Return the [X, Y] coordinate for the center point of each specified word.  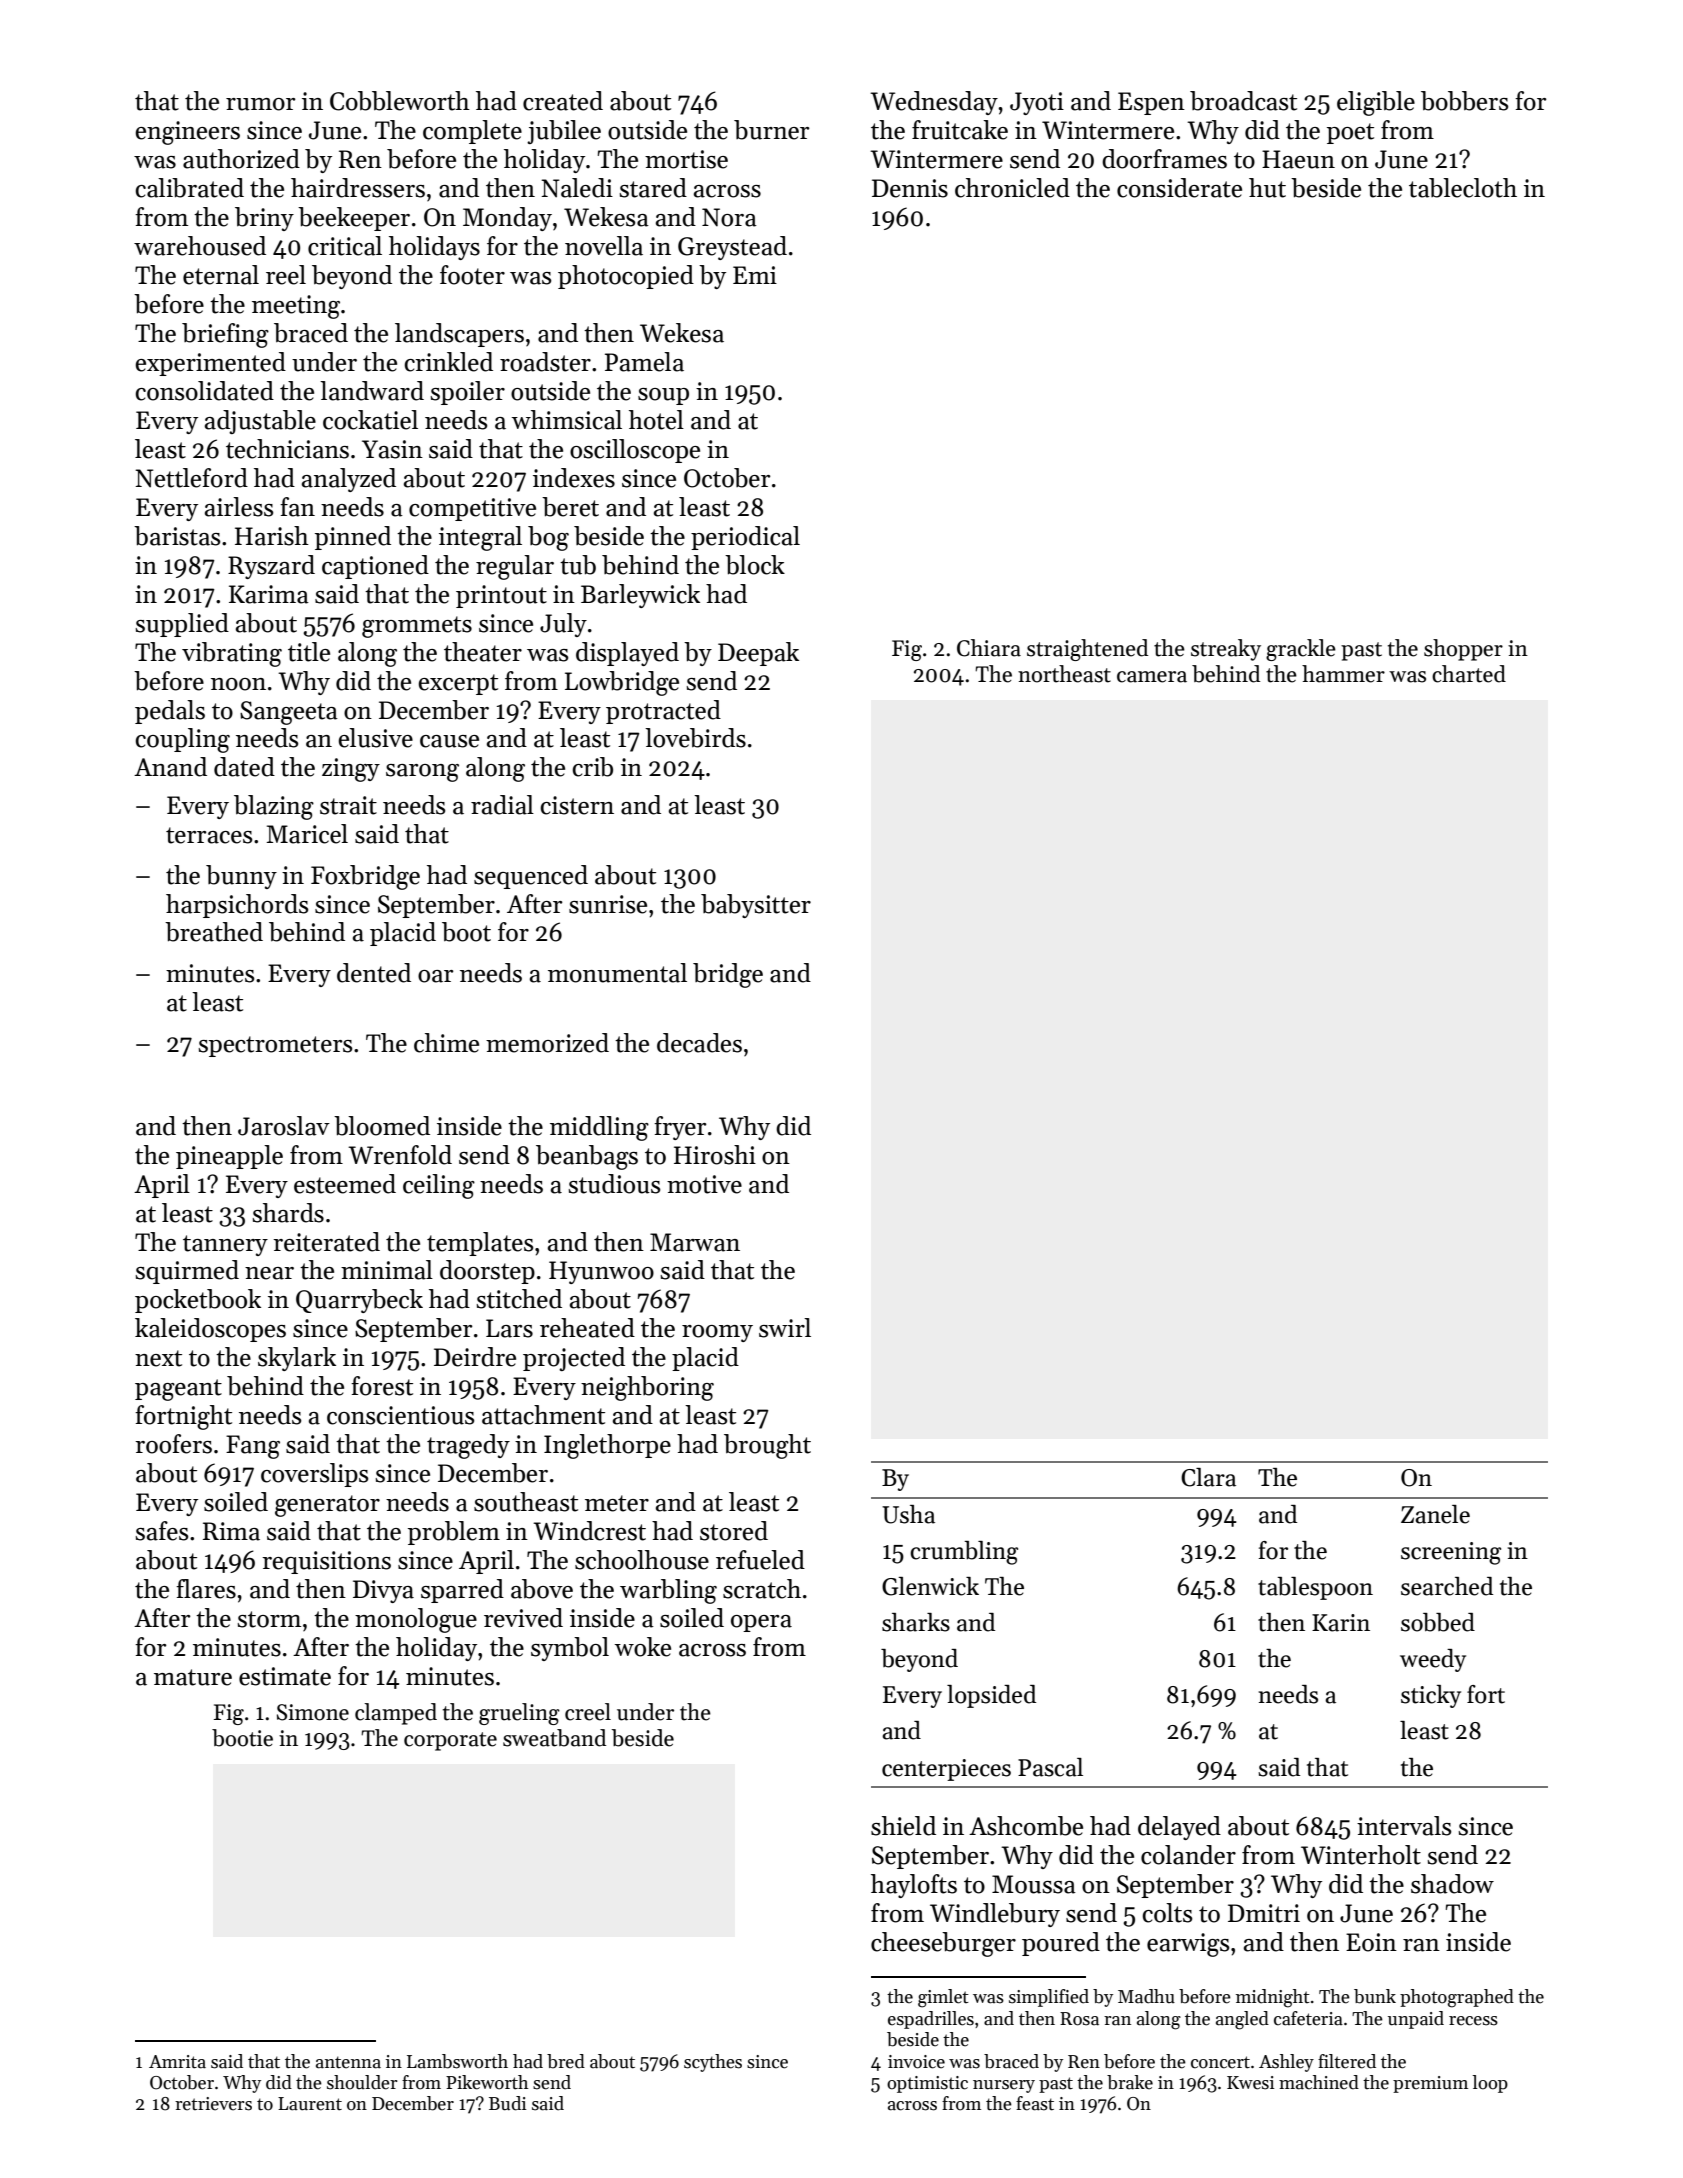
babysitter [756, 906]
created [563, 101]
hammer [1343, 674]
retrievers [213, 2104]
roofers [173, 1444]
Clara [1208, 1477]
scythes [713, 2063]
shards [288, 1213]
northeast [1064, 674]
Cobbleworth [400, 101]
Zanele [1435, 1514]
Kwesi [1250, 2083]
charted [1469, 674]
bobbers [1464, 101]
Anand [170, 767]
